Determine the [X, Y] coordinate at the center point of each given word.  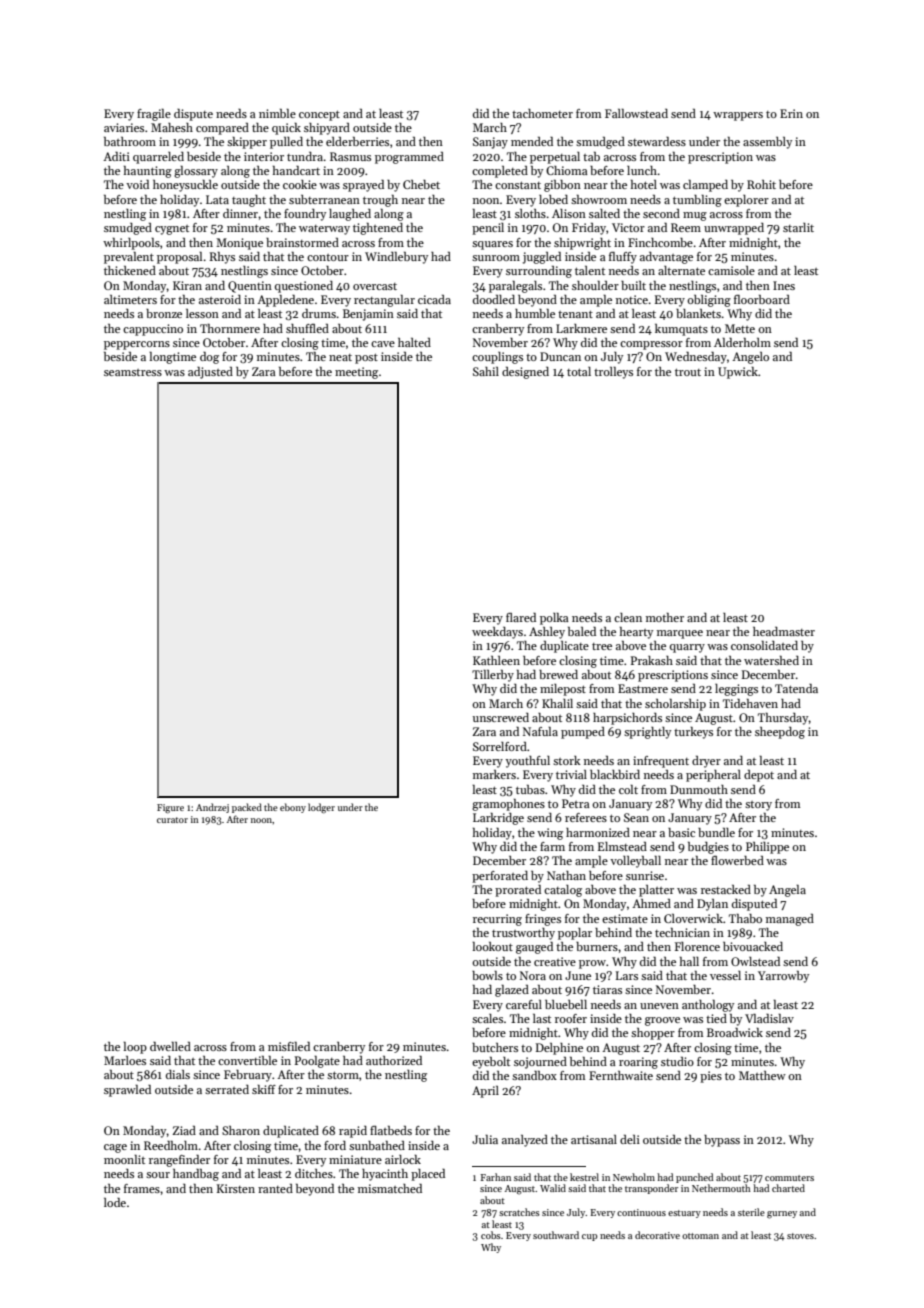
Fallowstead [636, 113]
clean [628, 617]
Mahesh [172, 127]
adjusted [210, 373]
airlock [403, 1159]
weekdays [497, 633]
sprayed [363, 186]
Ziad [184, 1130]
